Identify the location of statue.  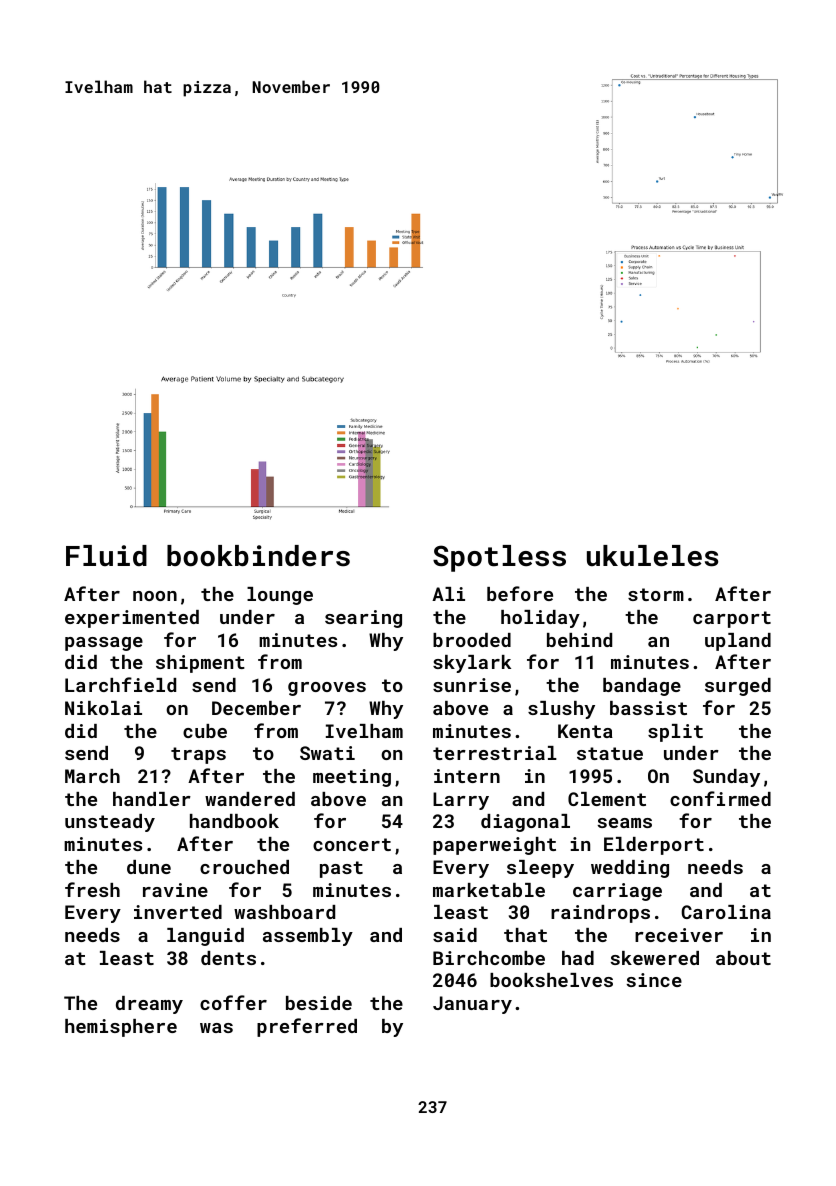
(610, 753).
